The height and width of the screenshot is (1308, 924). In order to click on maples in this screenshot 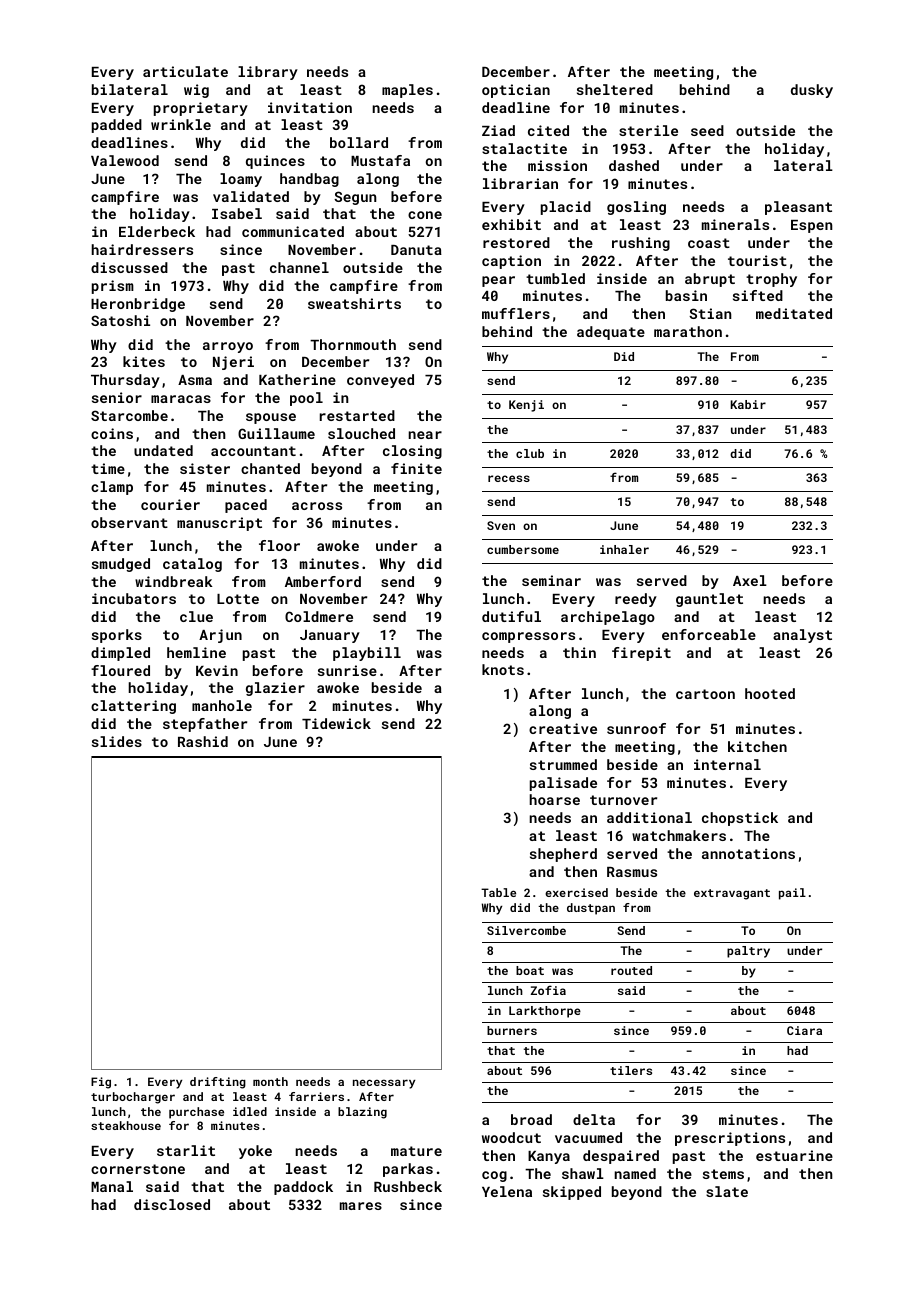, I will do `click(407, 91)`.
